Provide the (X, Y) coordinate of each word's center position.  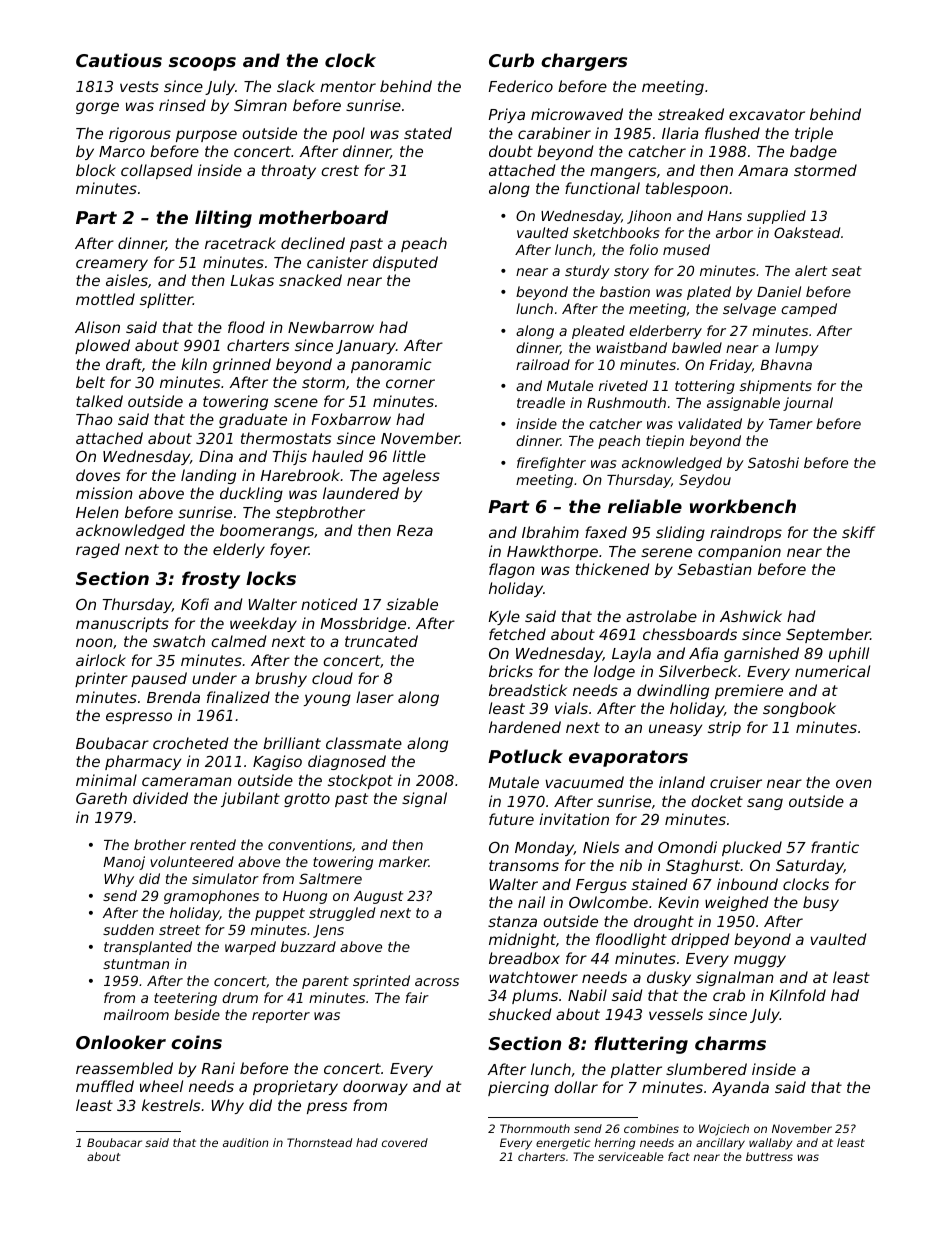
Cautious (119, 60)
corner (410, 383)
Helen (97, 512)
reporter (281, 1016)
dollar (576, 1087)
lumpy (797, 349)
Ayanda (740, 1088)
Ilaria (680, 133)
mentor (348, 86)
